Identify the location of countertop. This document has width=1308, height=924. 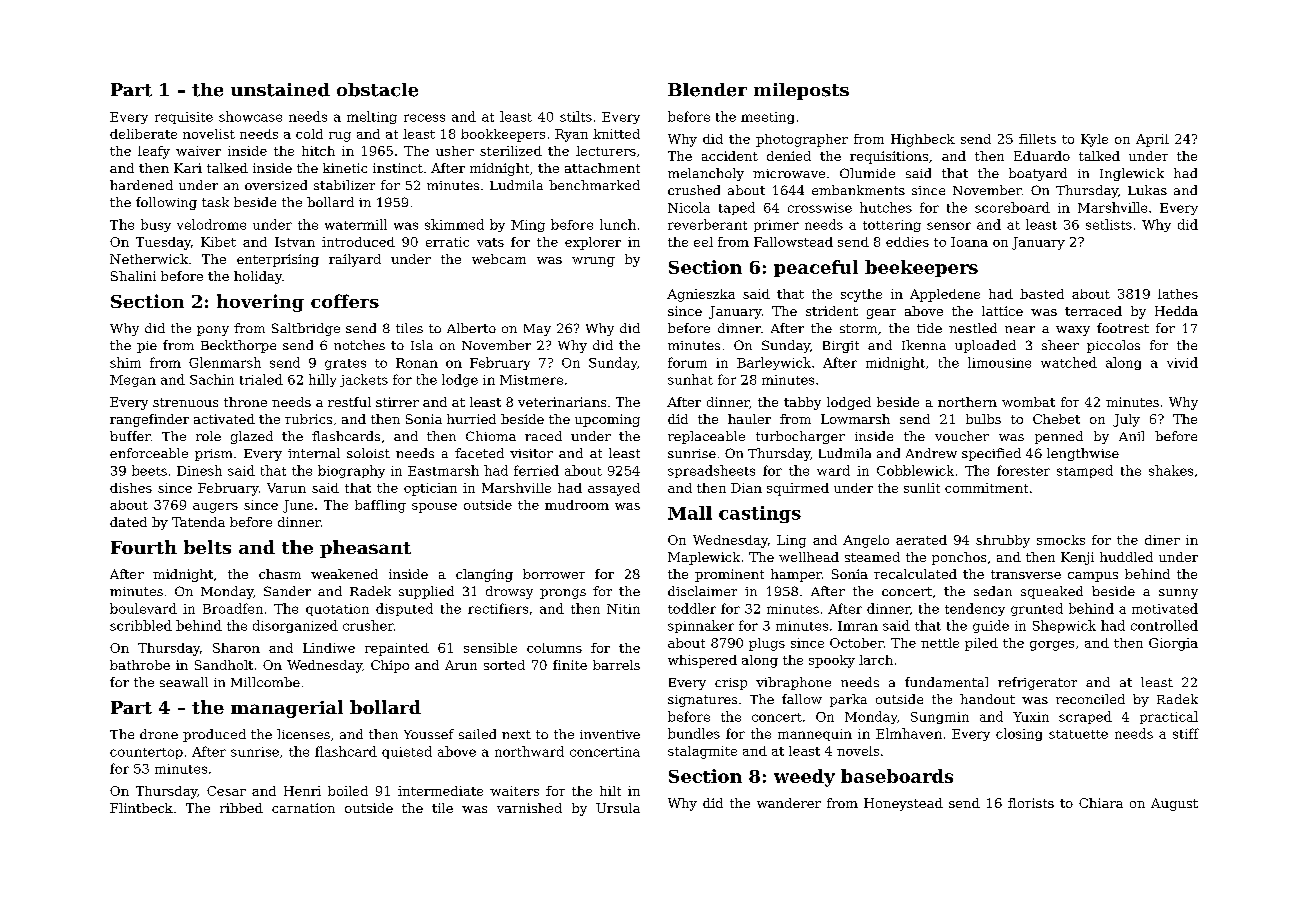
(146, 753).
